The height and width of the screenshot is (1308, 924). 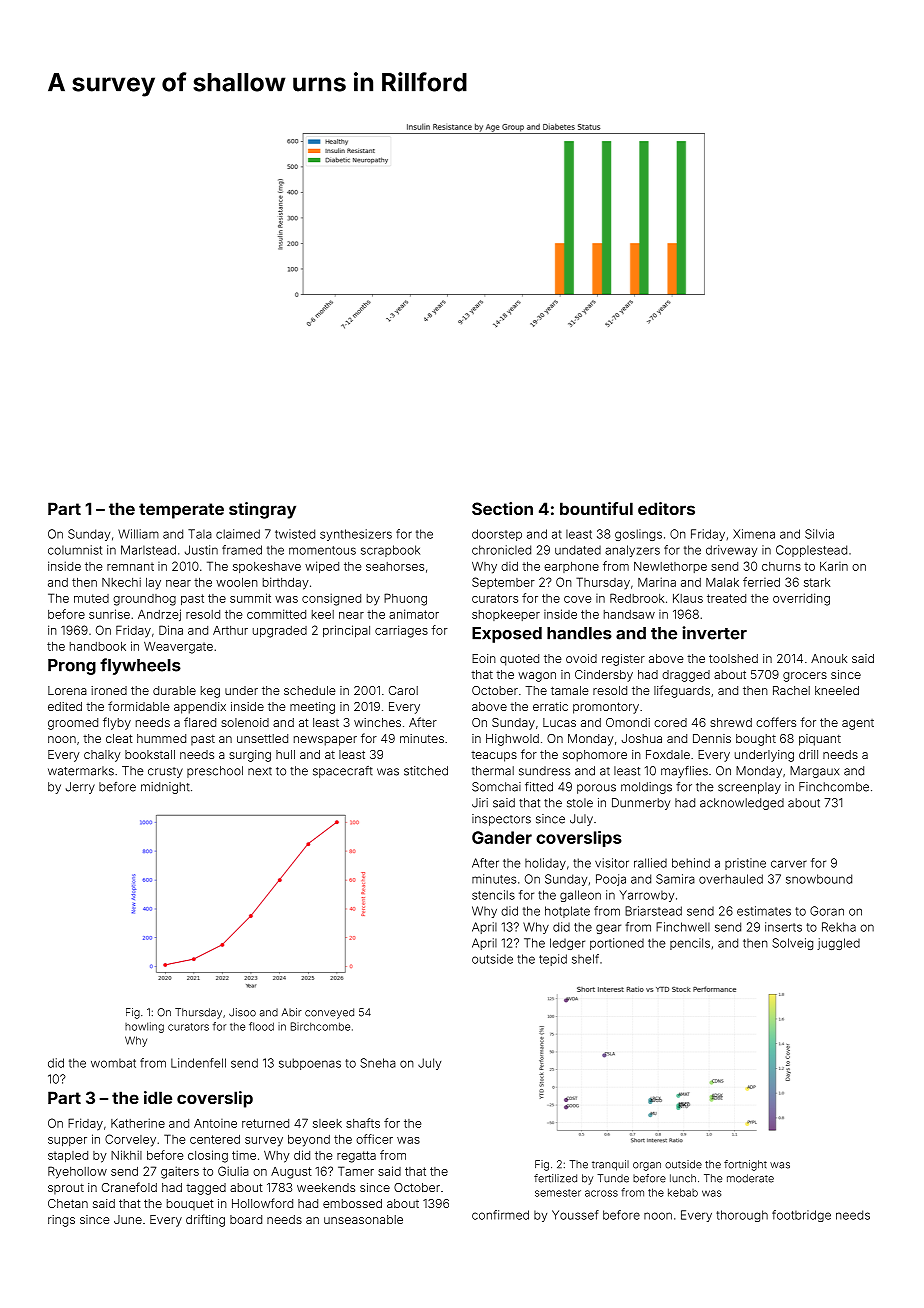 I want to click on temperate, so click(x=181, y=511).
